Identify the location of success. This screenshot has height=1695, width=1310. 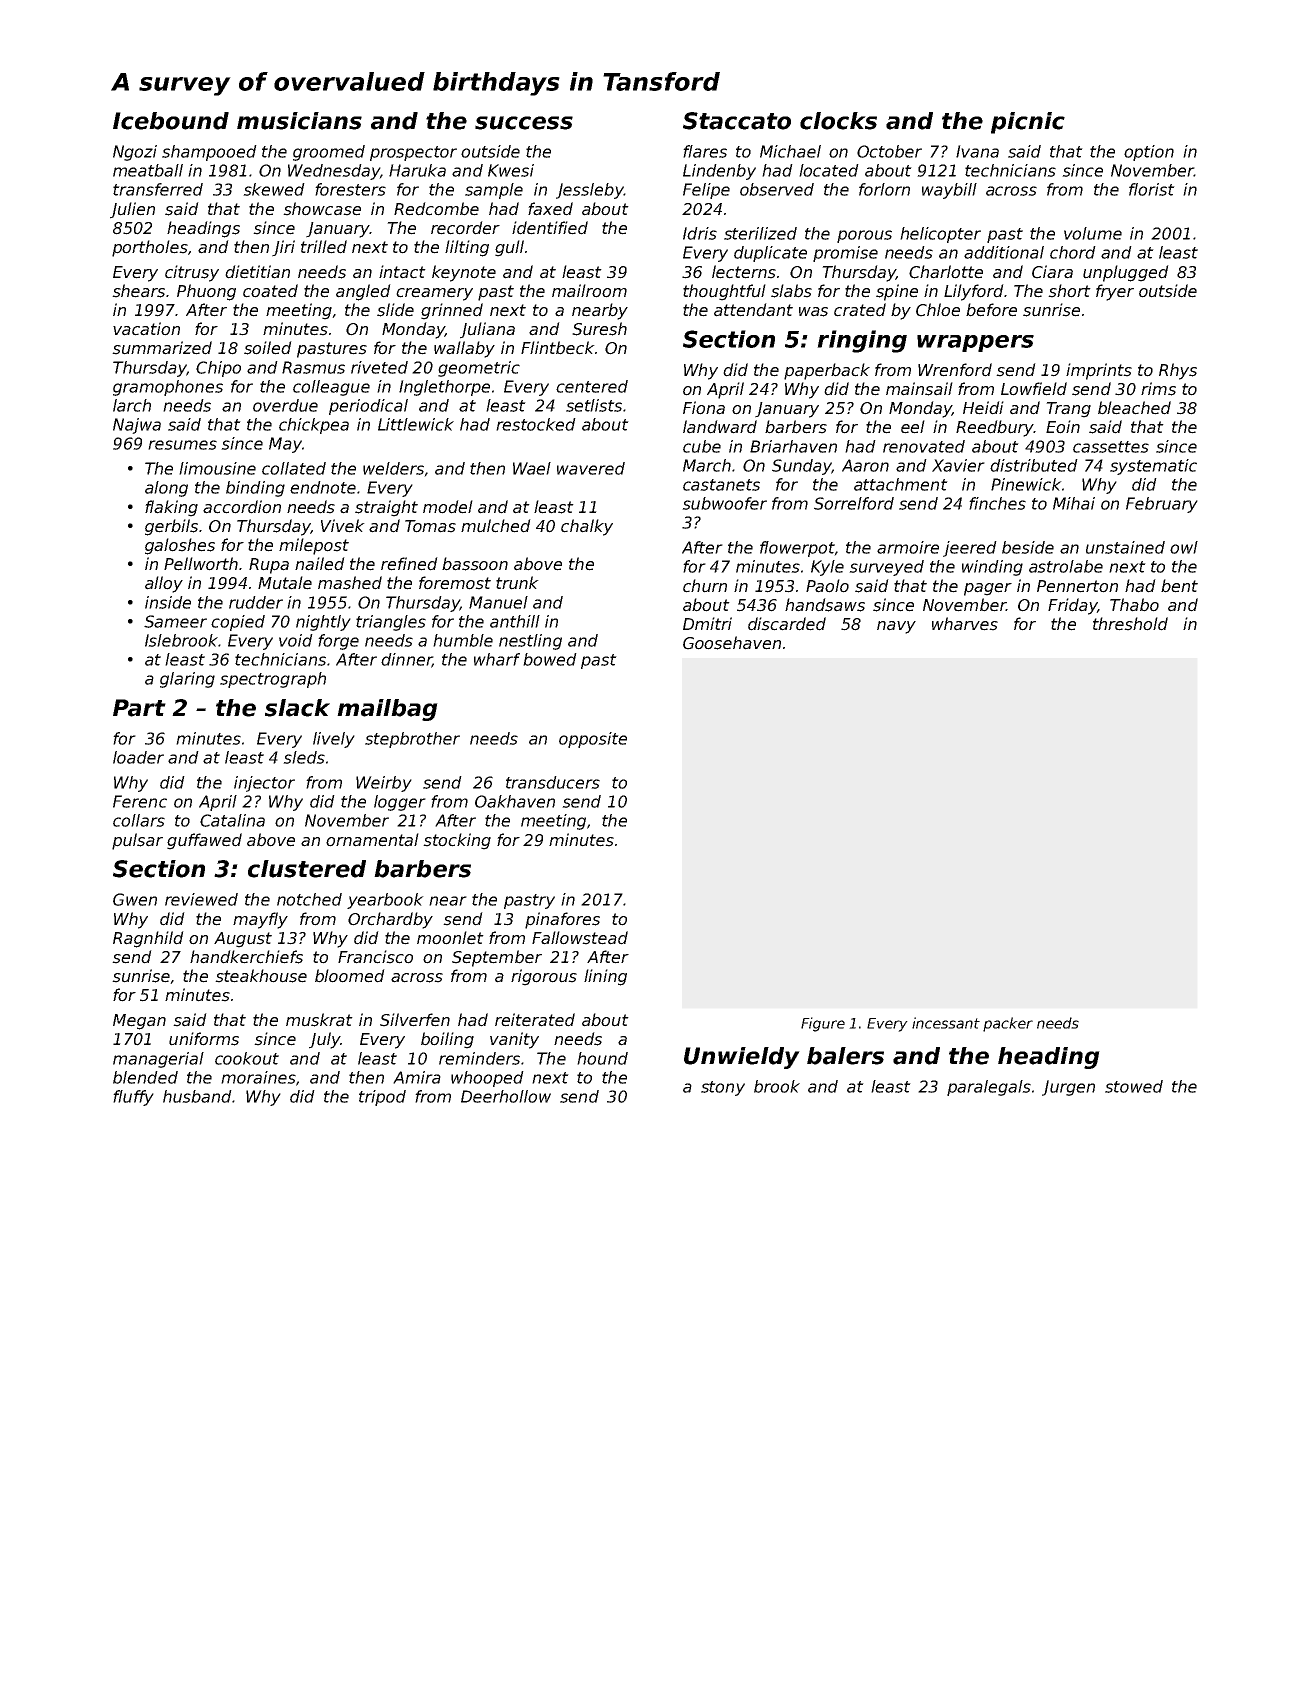
(524, 123).
